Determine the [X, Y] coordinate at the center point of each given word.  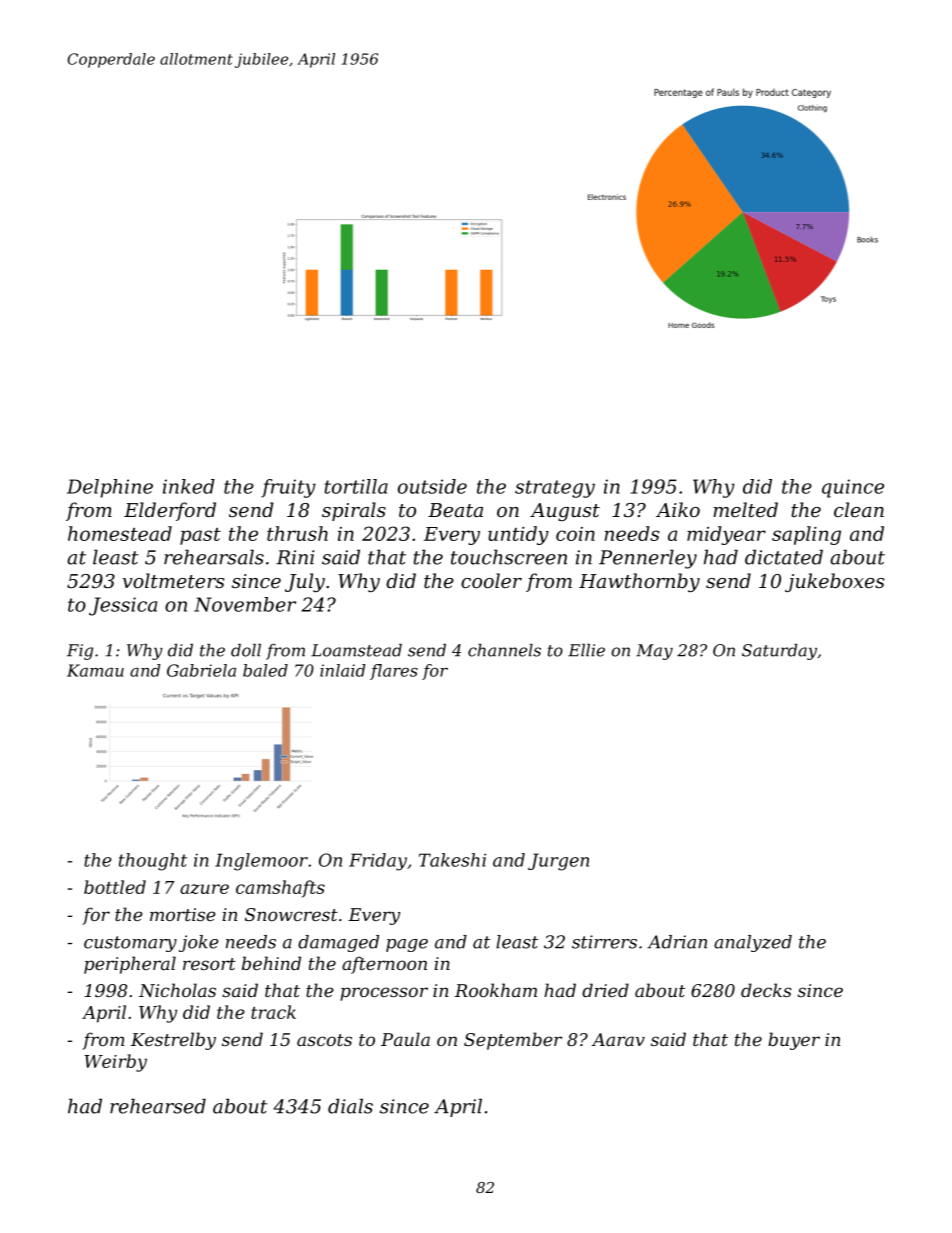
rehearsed [158, 1106]
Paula [405, 1039]
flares [394, 672]
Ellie [586, 650]
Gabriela [201, 670]
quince [853, 488]
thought [153, 862]
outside [432, 486]
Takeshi [452, 860]
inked [189, 486]
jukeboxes [834, 582]
